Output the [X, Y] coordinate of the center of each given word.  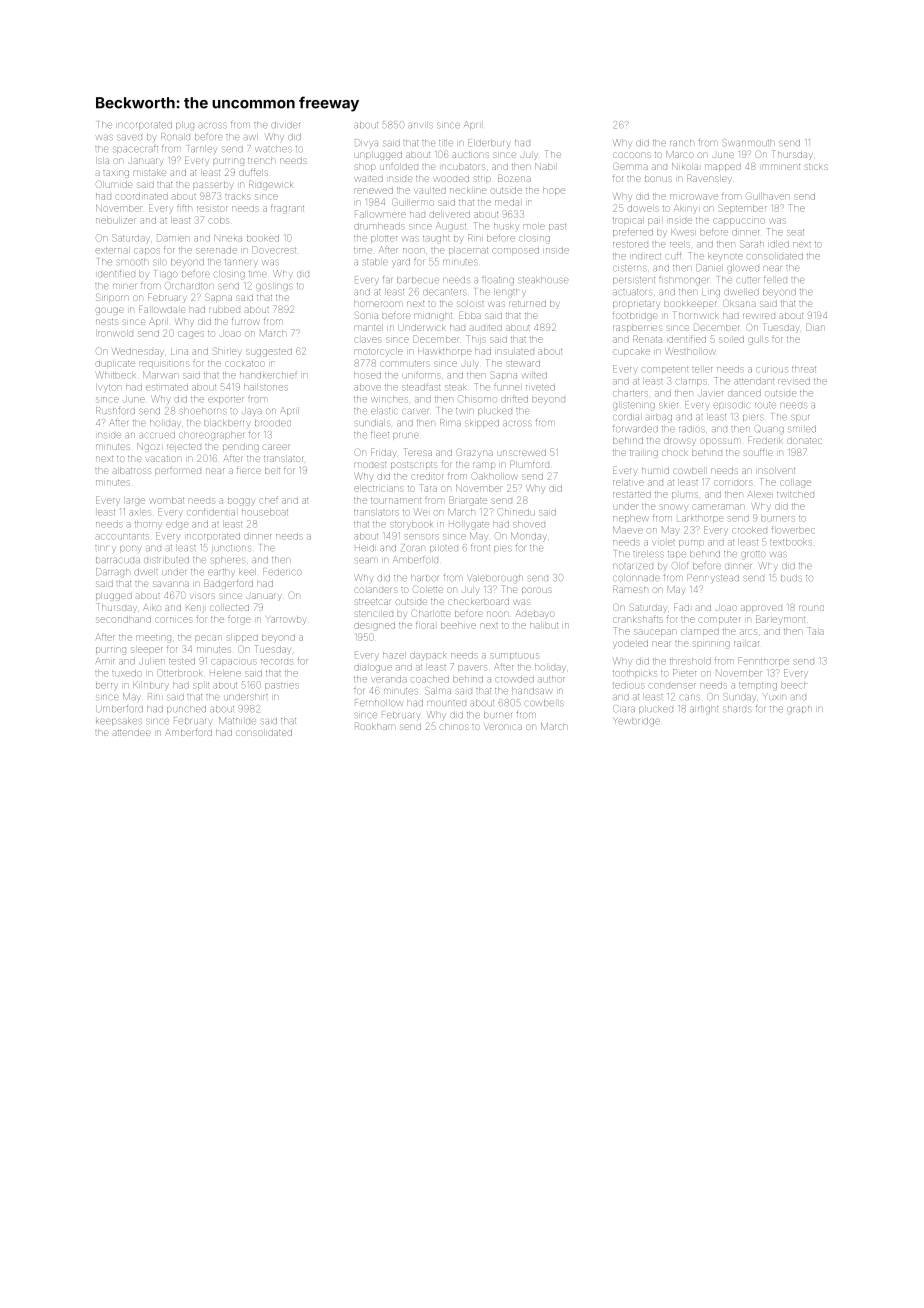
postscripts [414, 465]
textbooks [791, 543]
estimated [167, 388]
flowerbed [793, 530]
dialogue [373, 668]
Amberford [189, 733]
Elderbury [489, 143]
